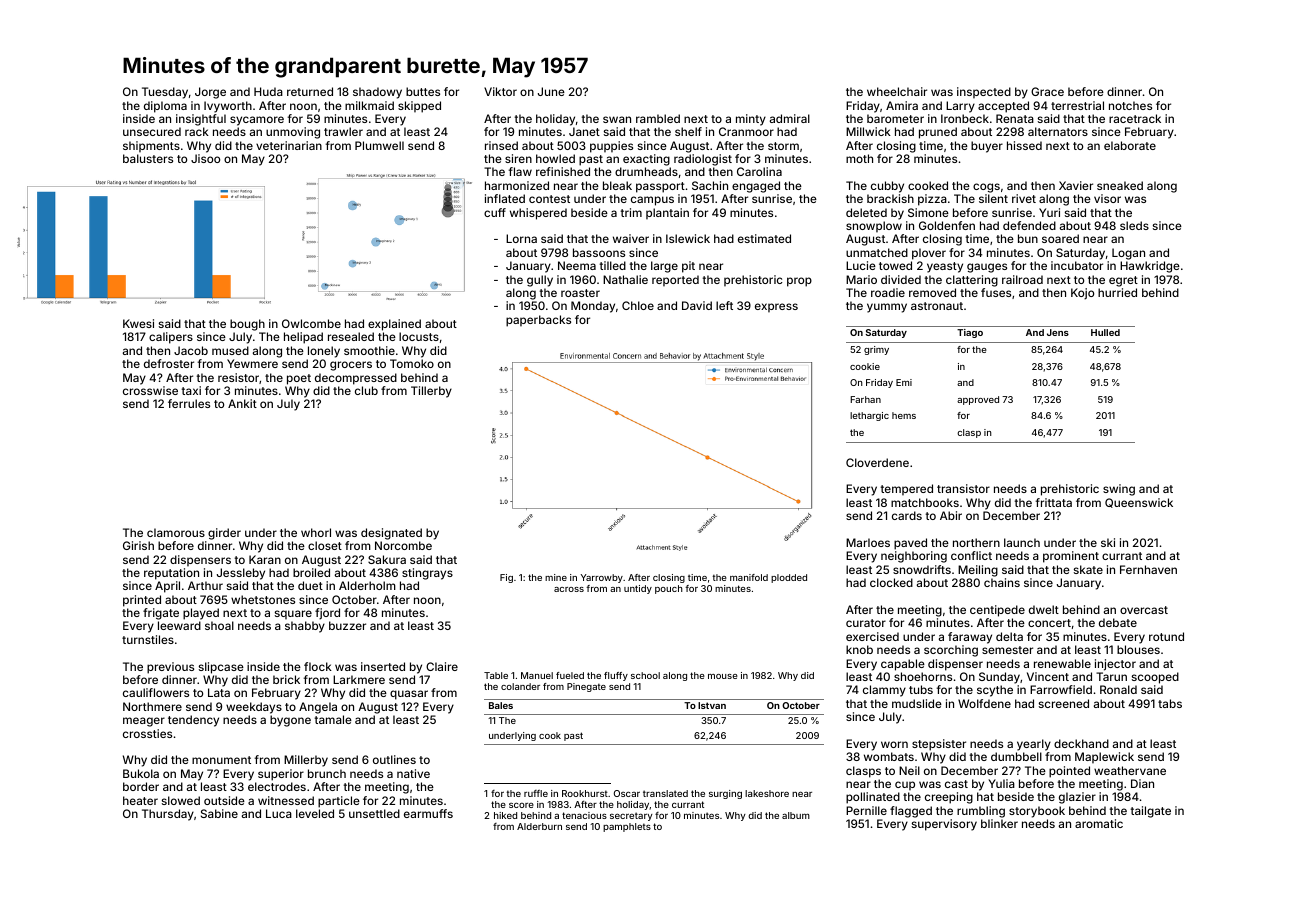 This screenshot has width=1308, height=924. What do you see at coordinates (311, 323) in the screenshot?
I see `Owlcombe` at bounding box center [311, 323].
